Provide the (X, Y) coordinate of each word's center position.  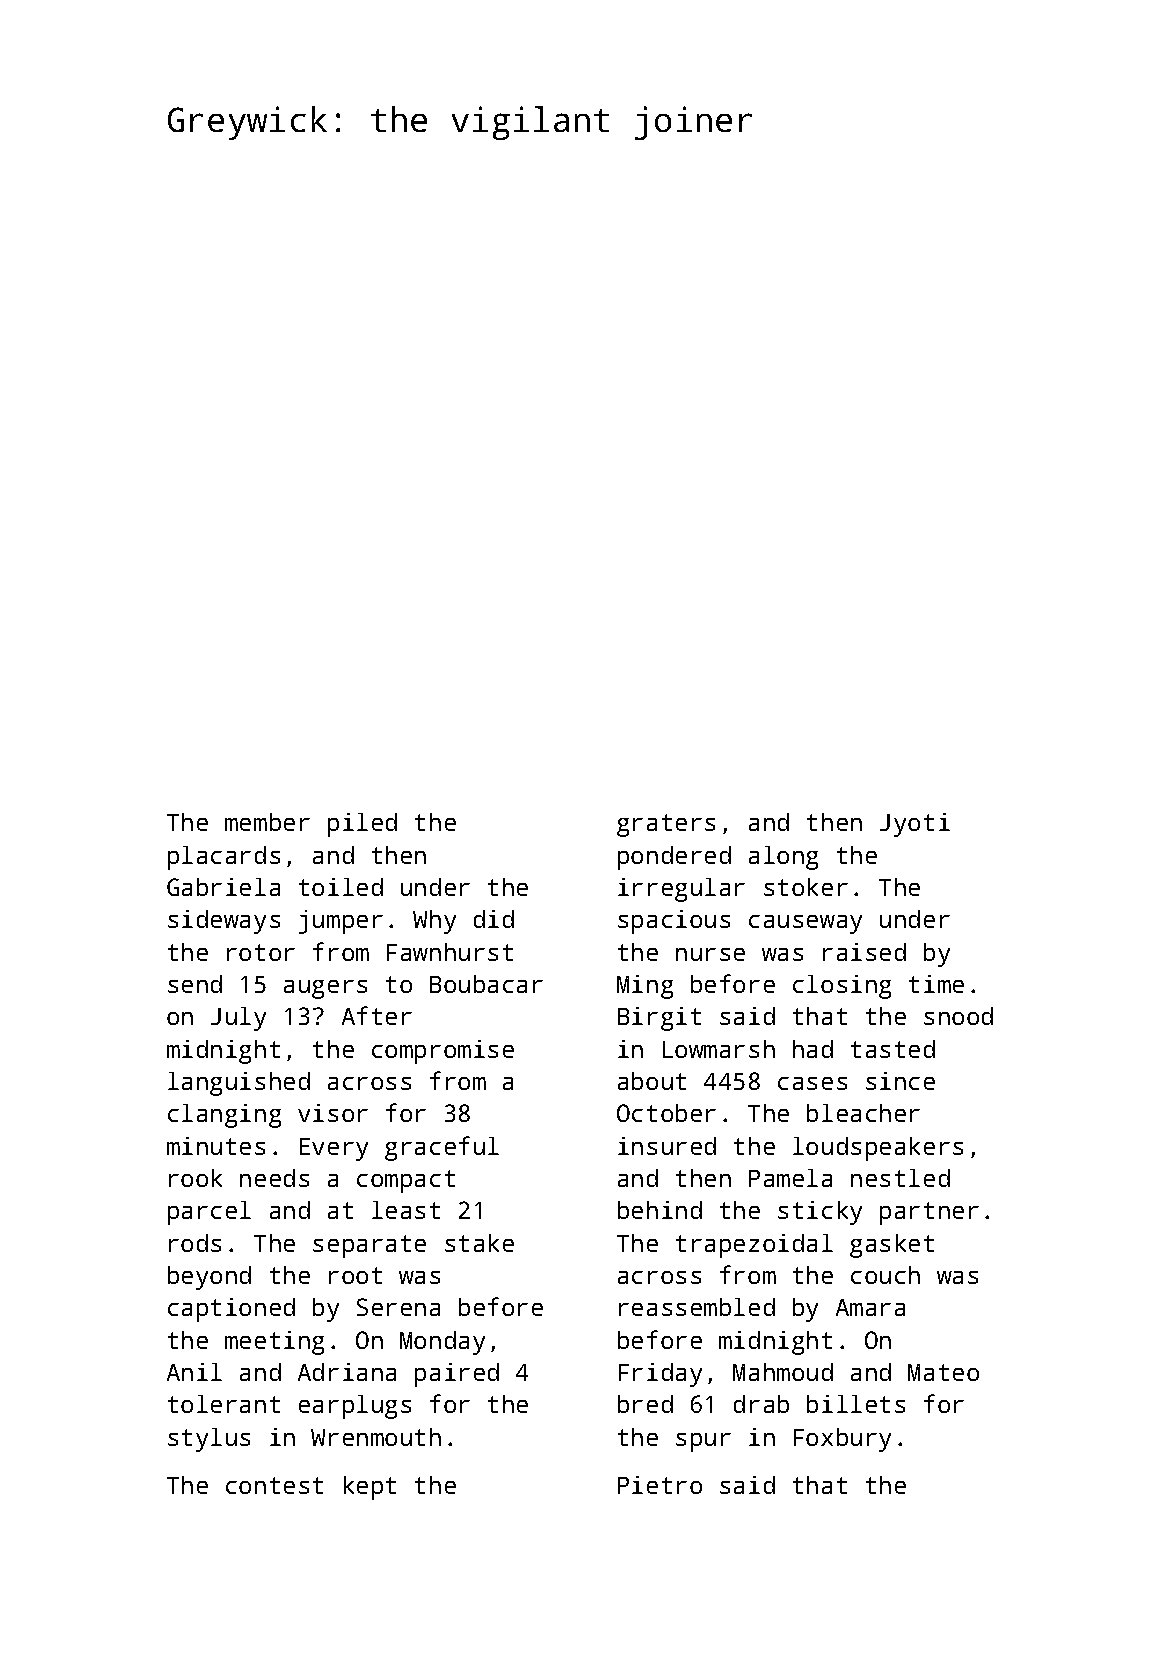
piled (362, 825)
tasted (893, 1049)
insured (667, 1146)
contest (274, 1485)
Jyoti (915, 825)
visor (333, 1113)
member (267, 822)
